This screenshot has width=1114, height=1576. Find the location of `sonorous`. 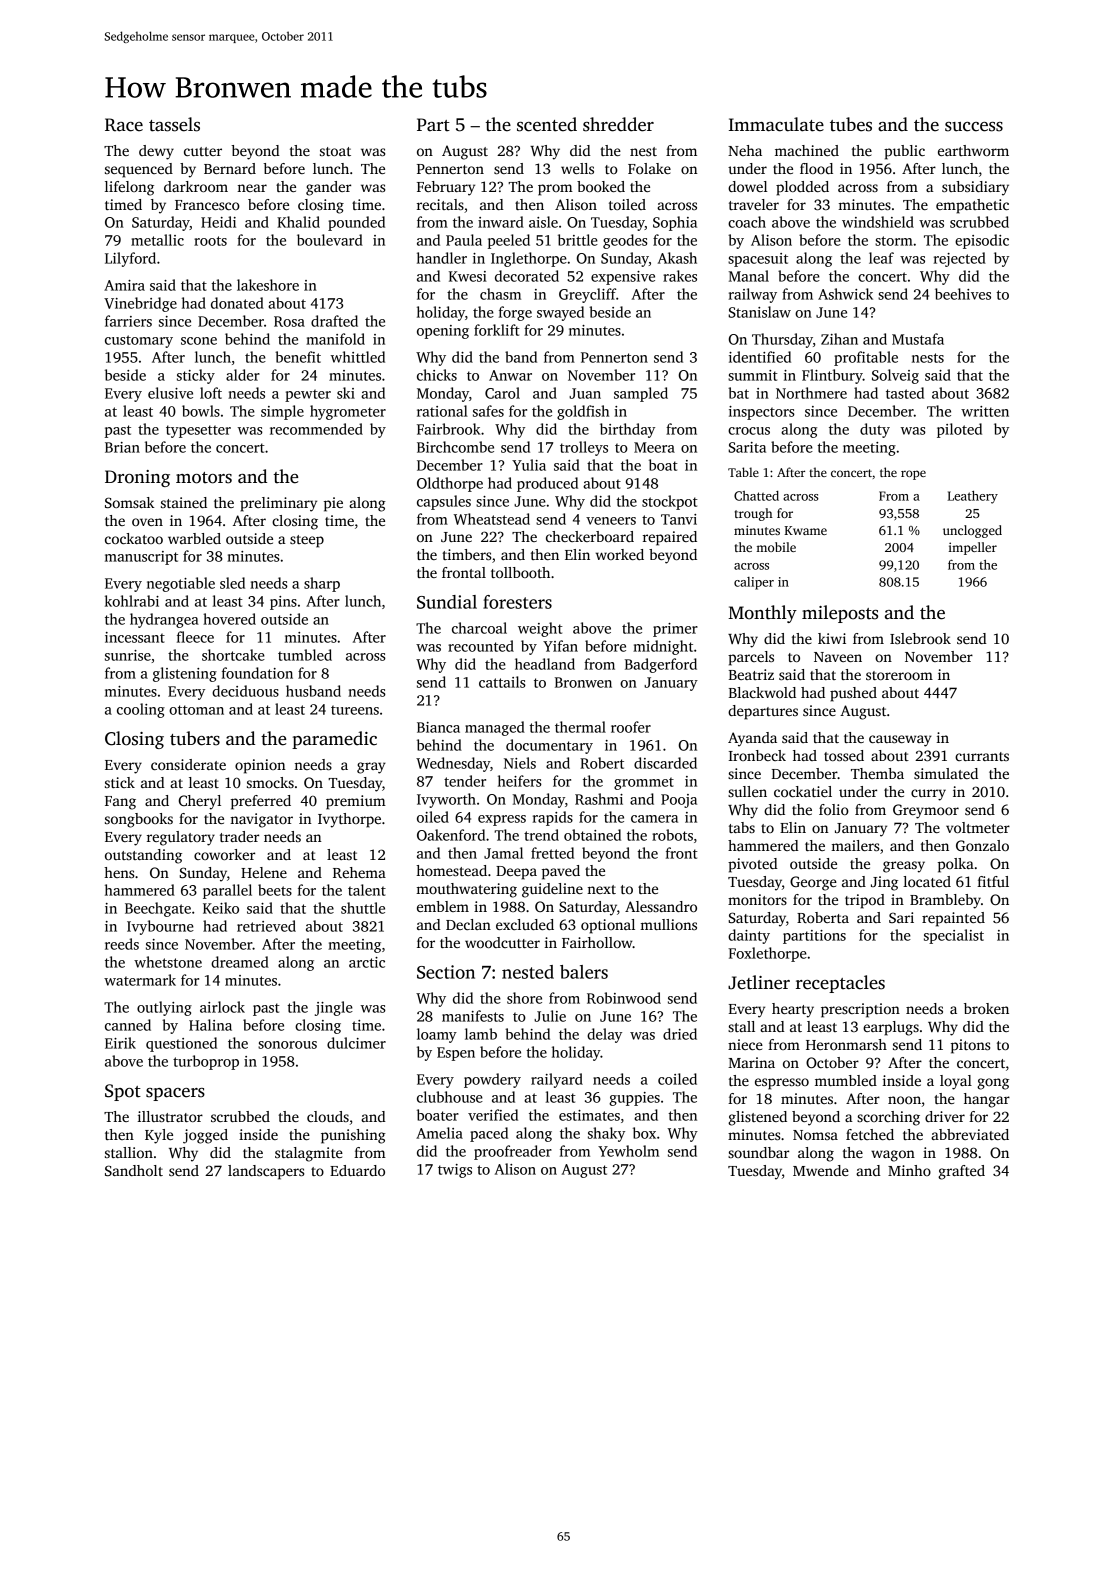

sonorous is located at coordinates (287, 1045).
